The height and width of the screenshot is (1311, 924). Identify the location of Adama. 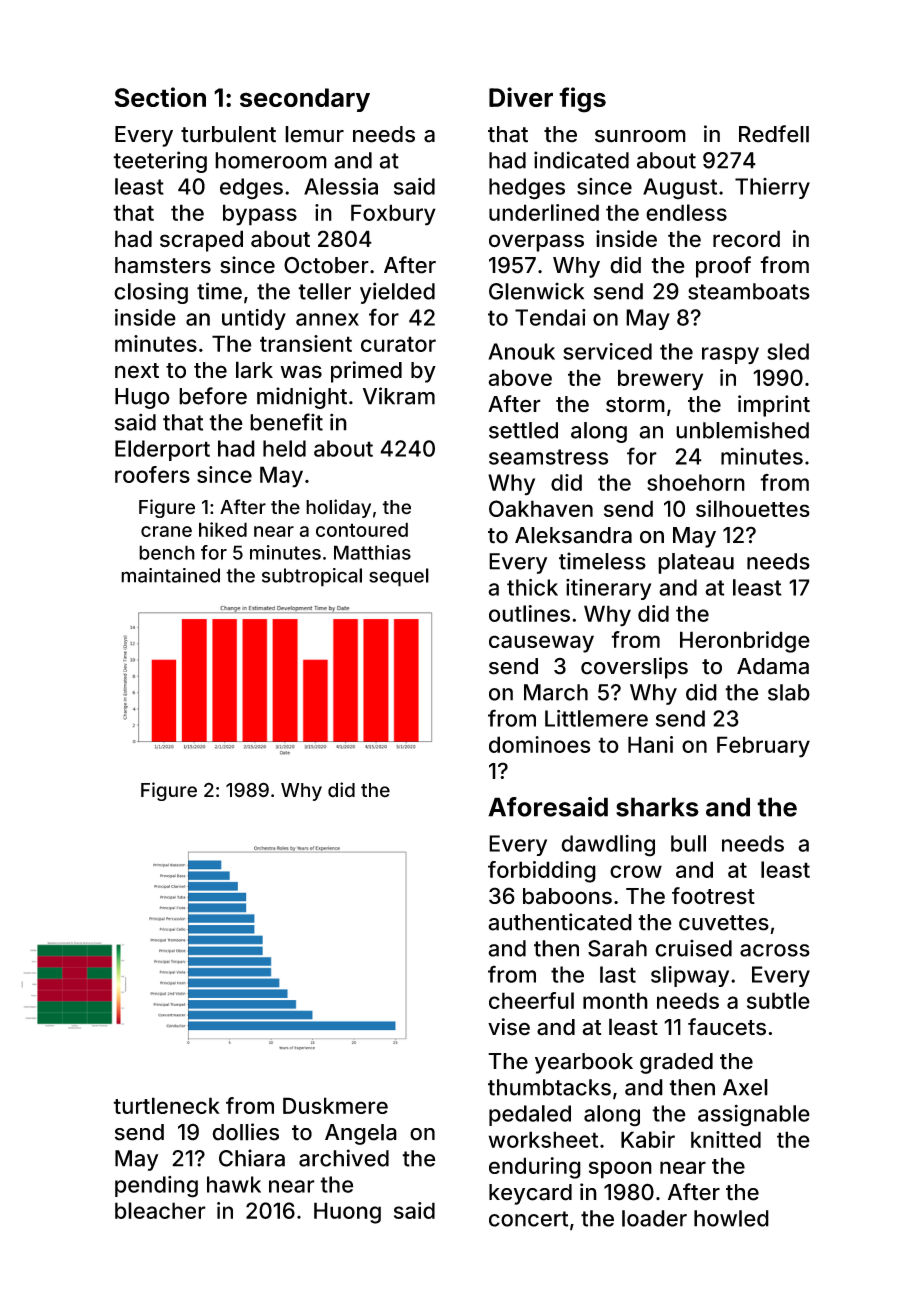
(773, 666).
